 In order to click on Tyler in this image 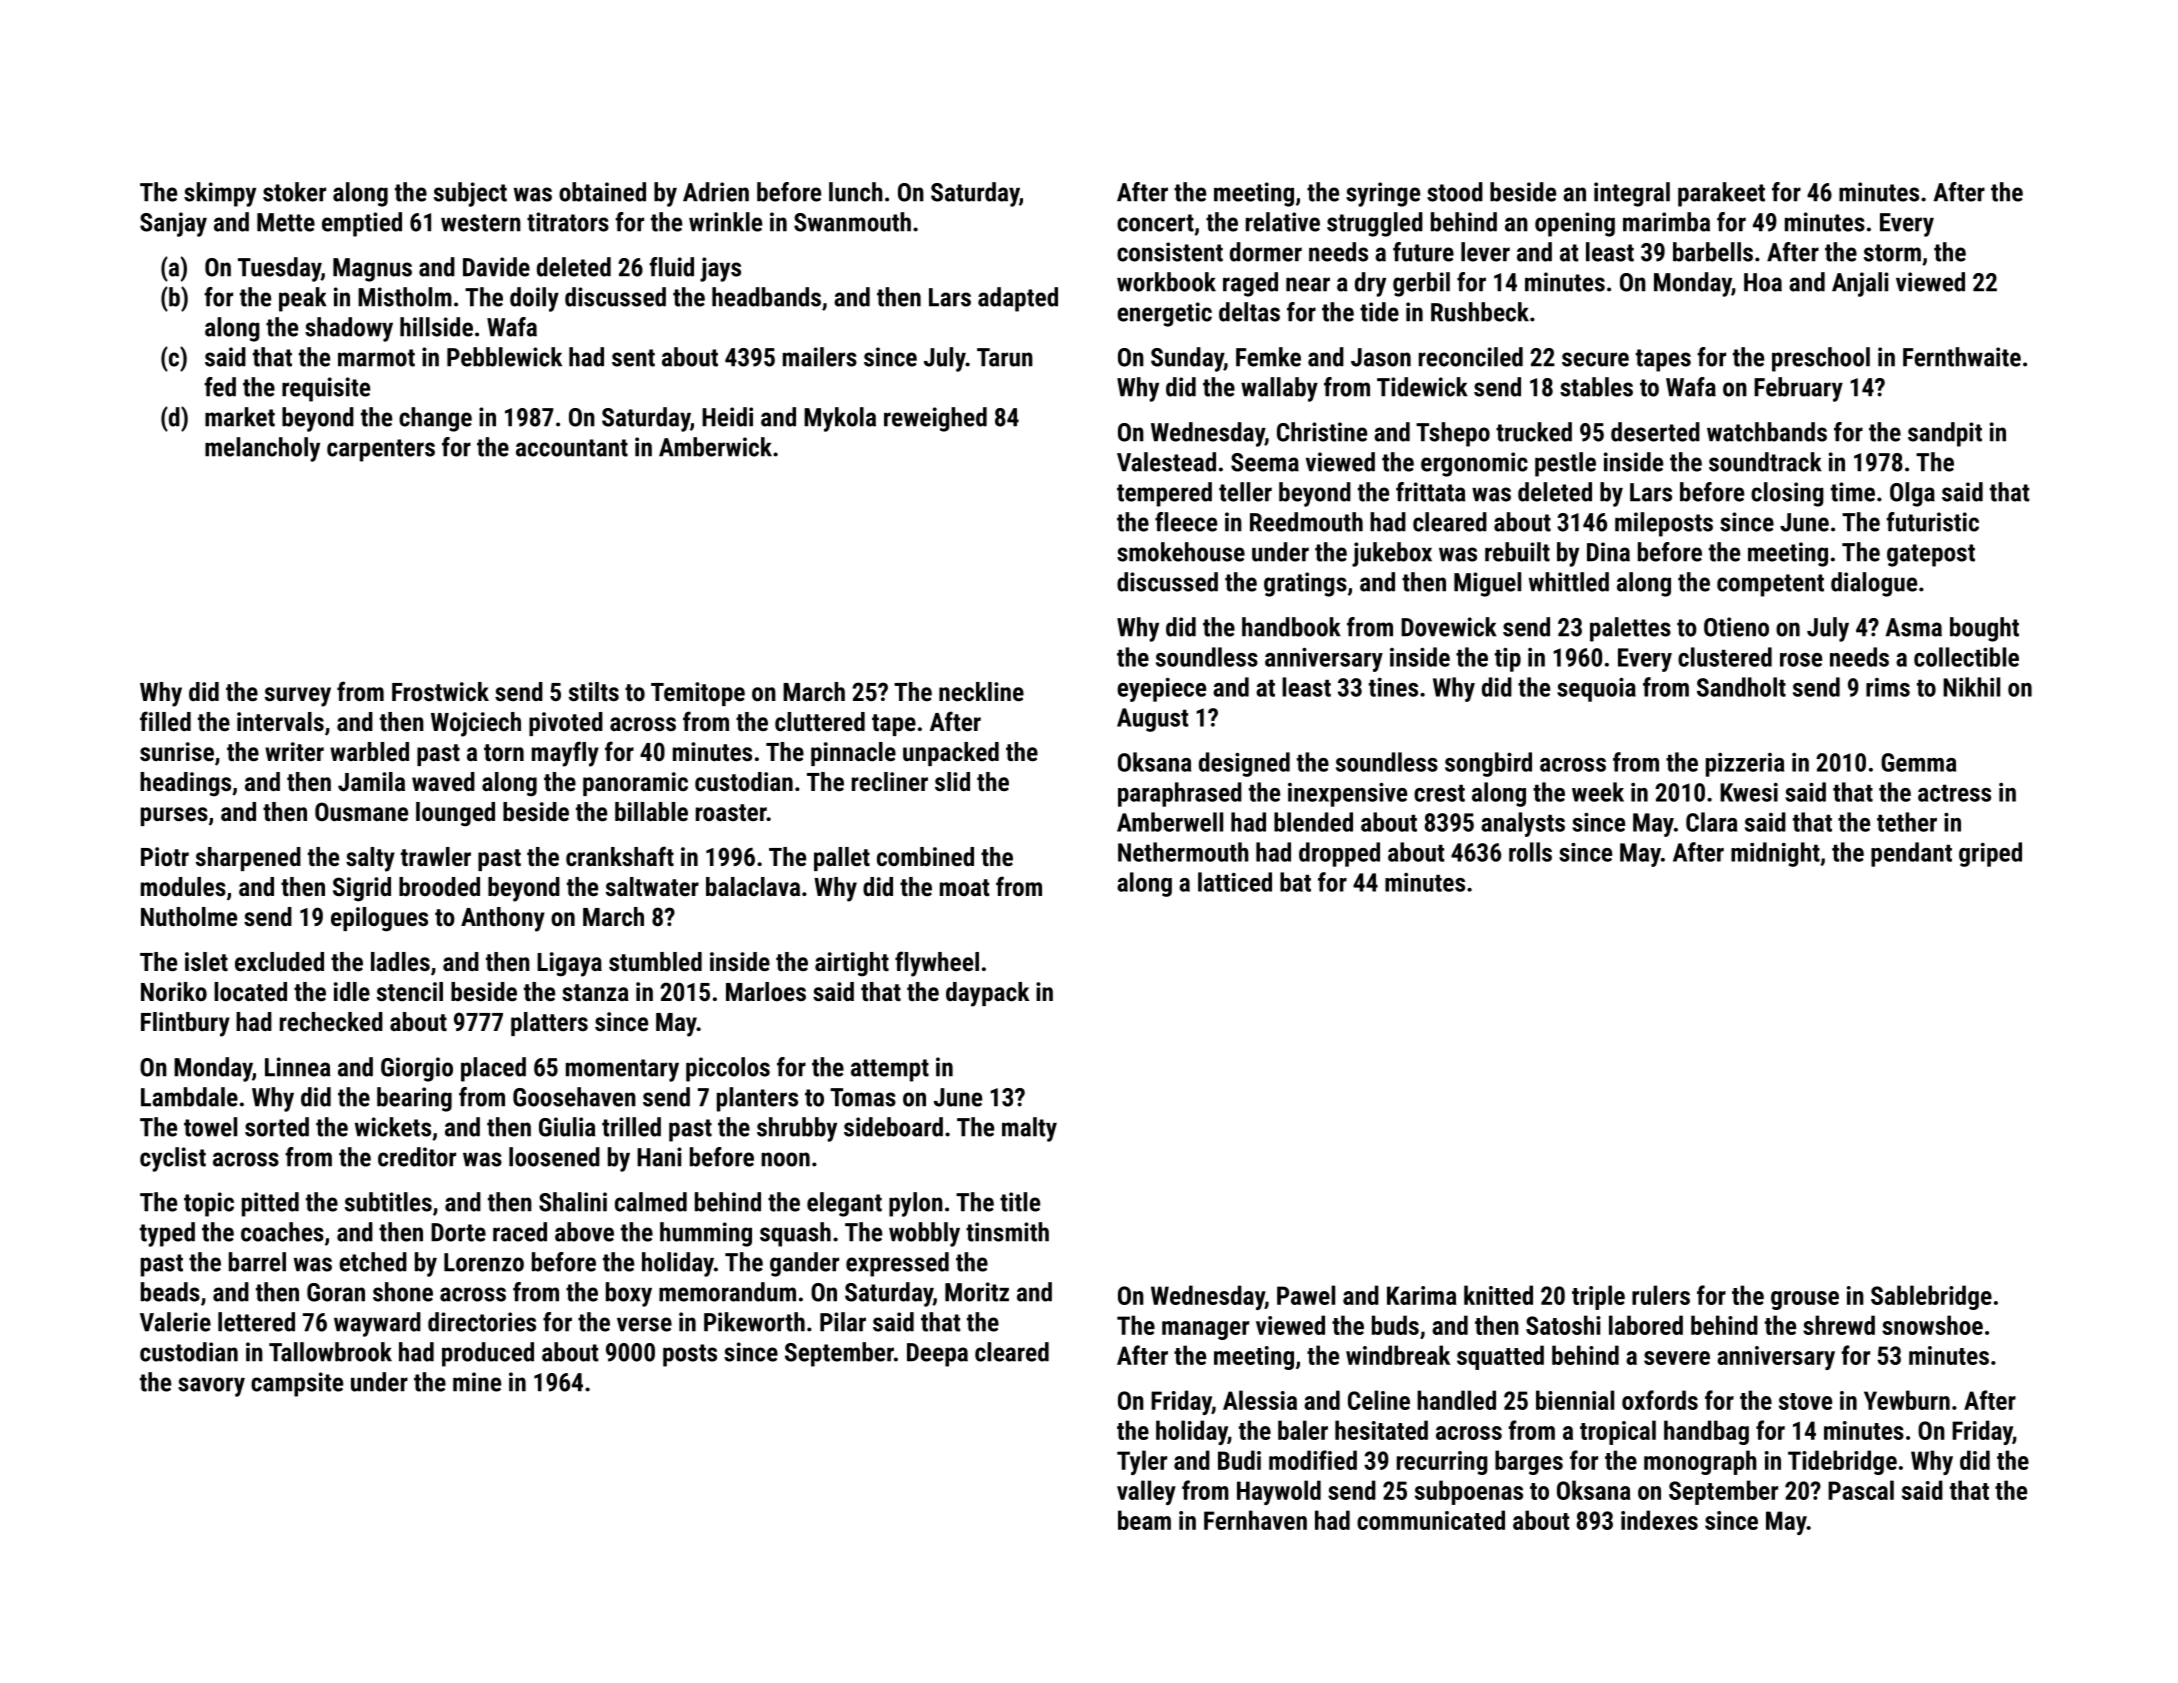, I will do `click(1142, 1462)`.
